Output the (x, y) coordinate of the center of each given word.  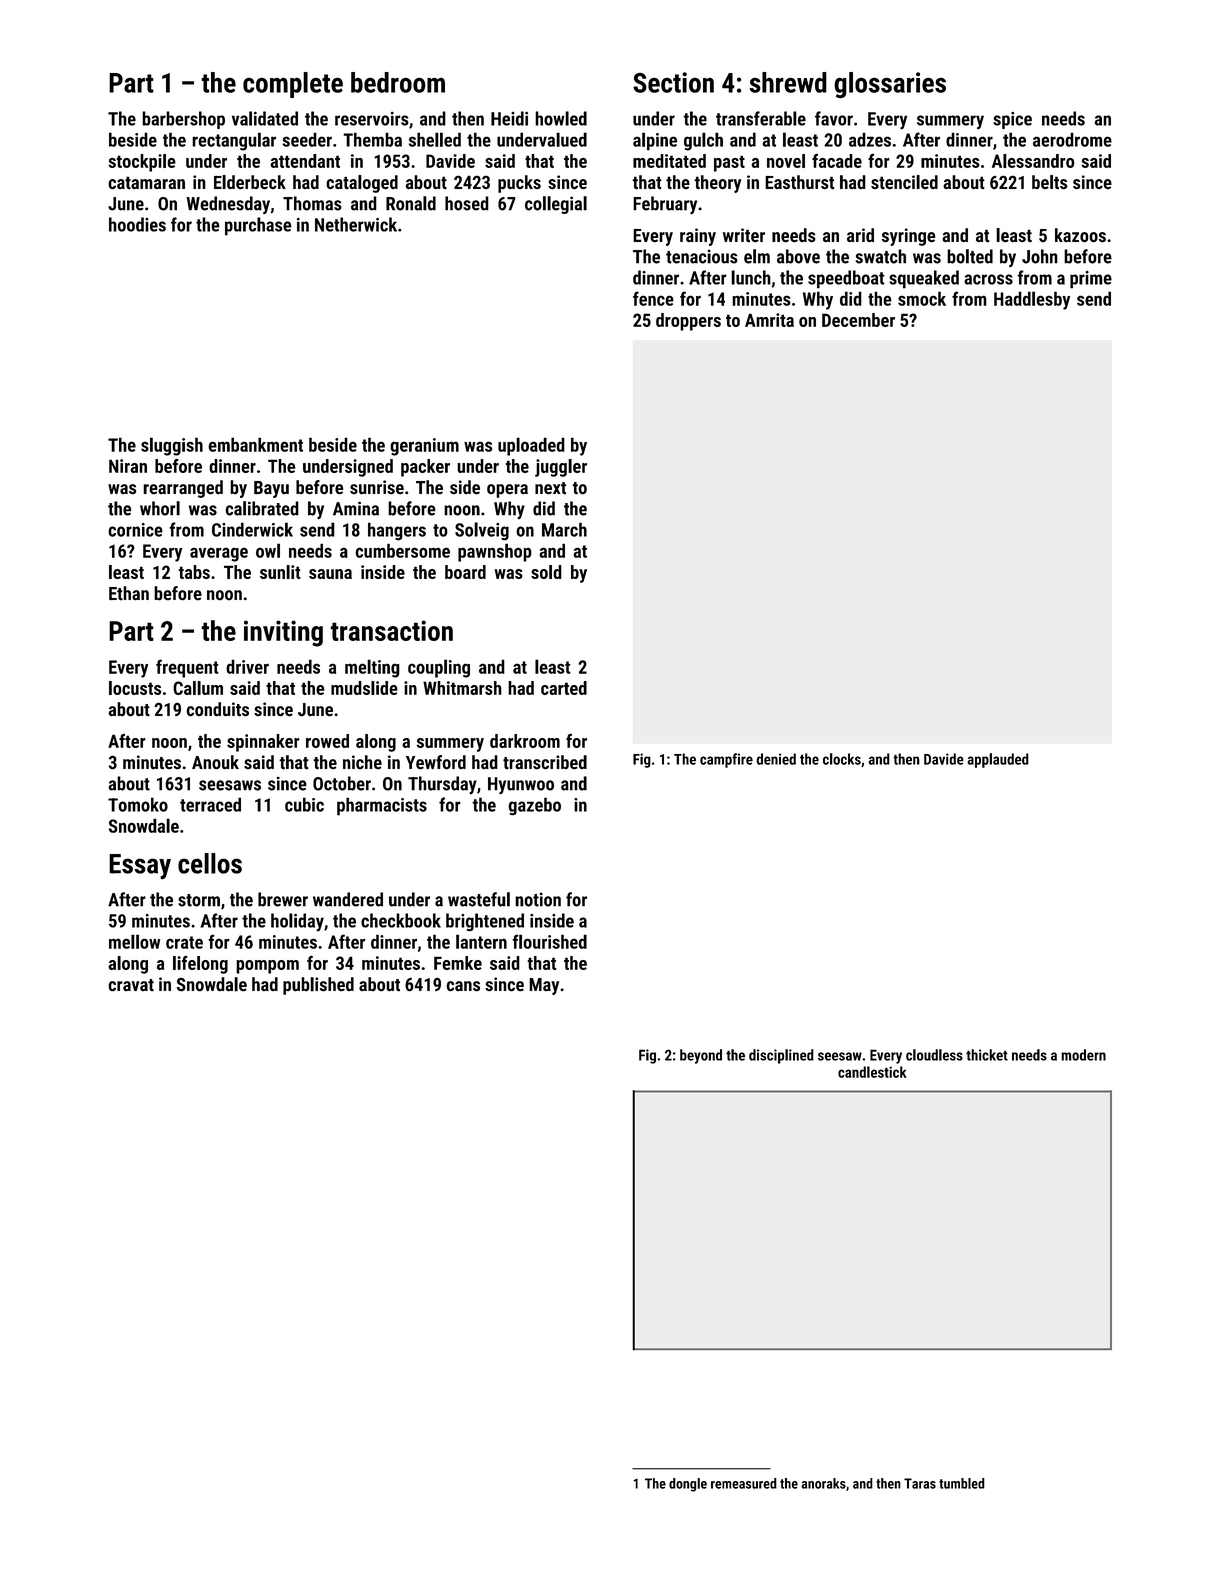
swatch (880, 256)
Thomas (312, 203)
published (318, 986)
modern (1083, 1055)
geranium (424, 447)
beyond (701, 1056)
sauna (330, 574)
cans (463, 986)
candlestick (872, 1072)
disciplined (781, 1056)
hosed (467, 203)
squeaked (924, 279)
